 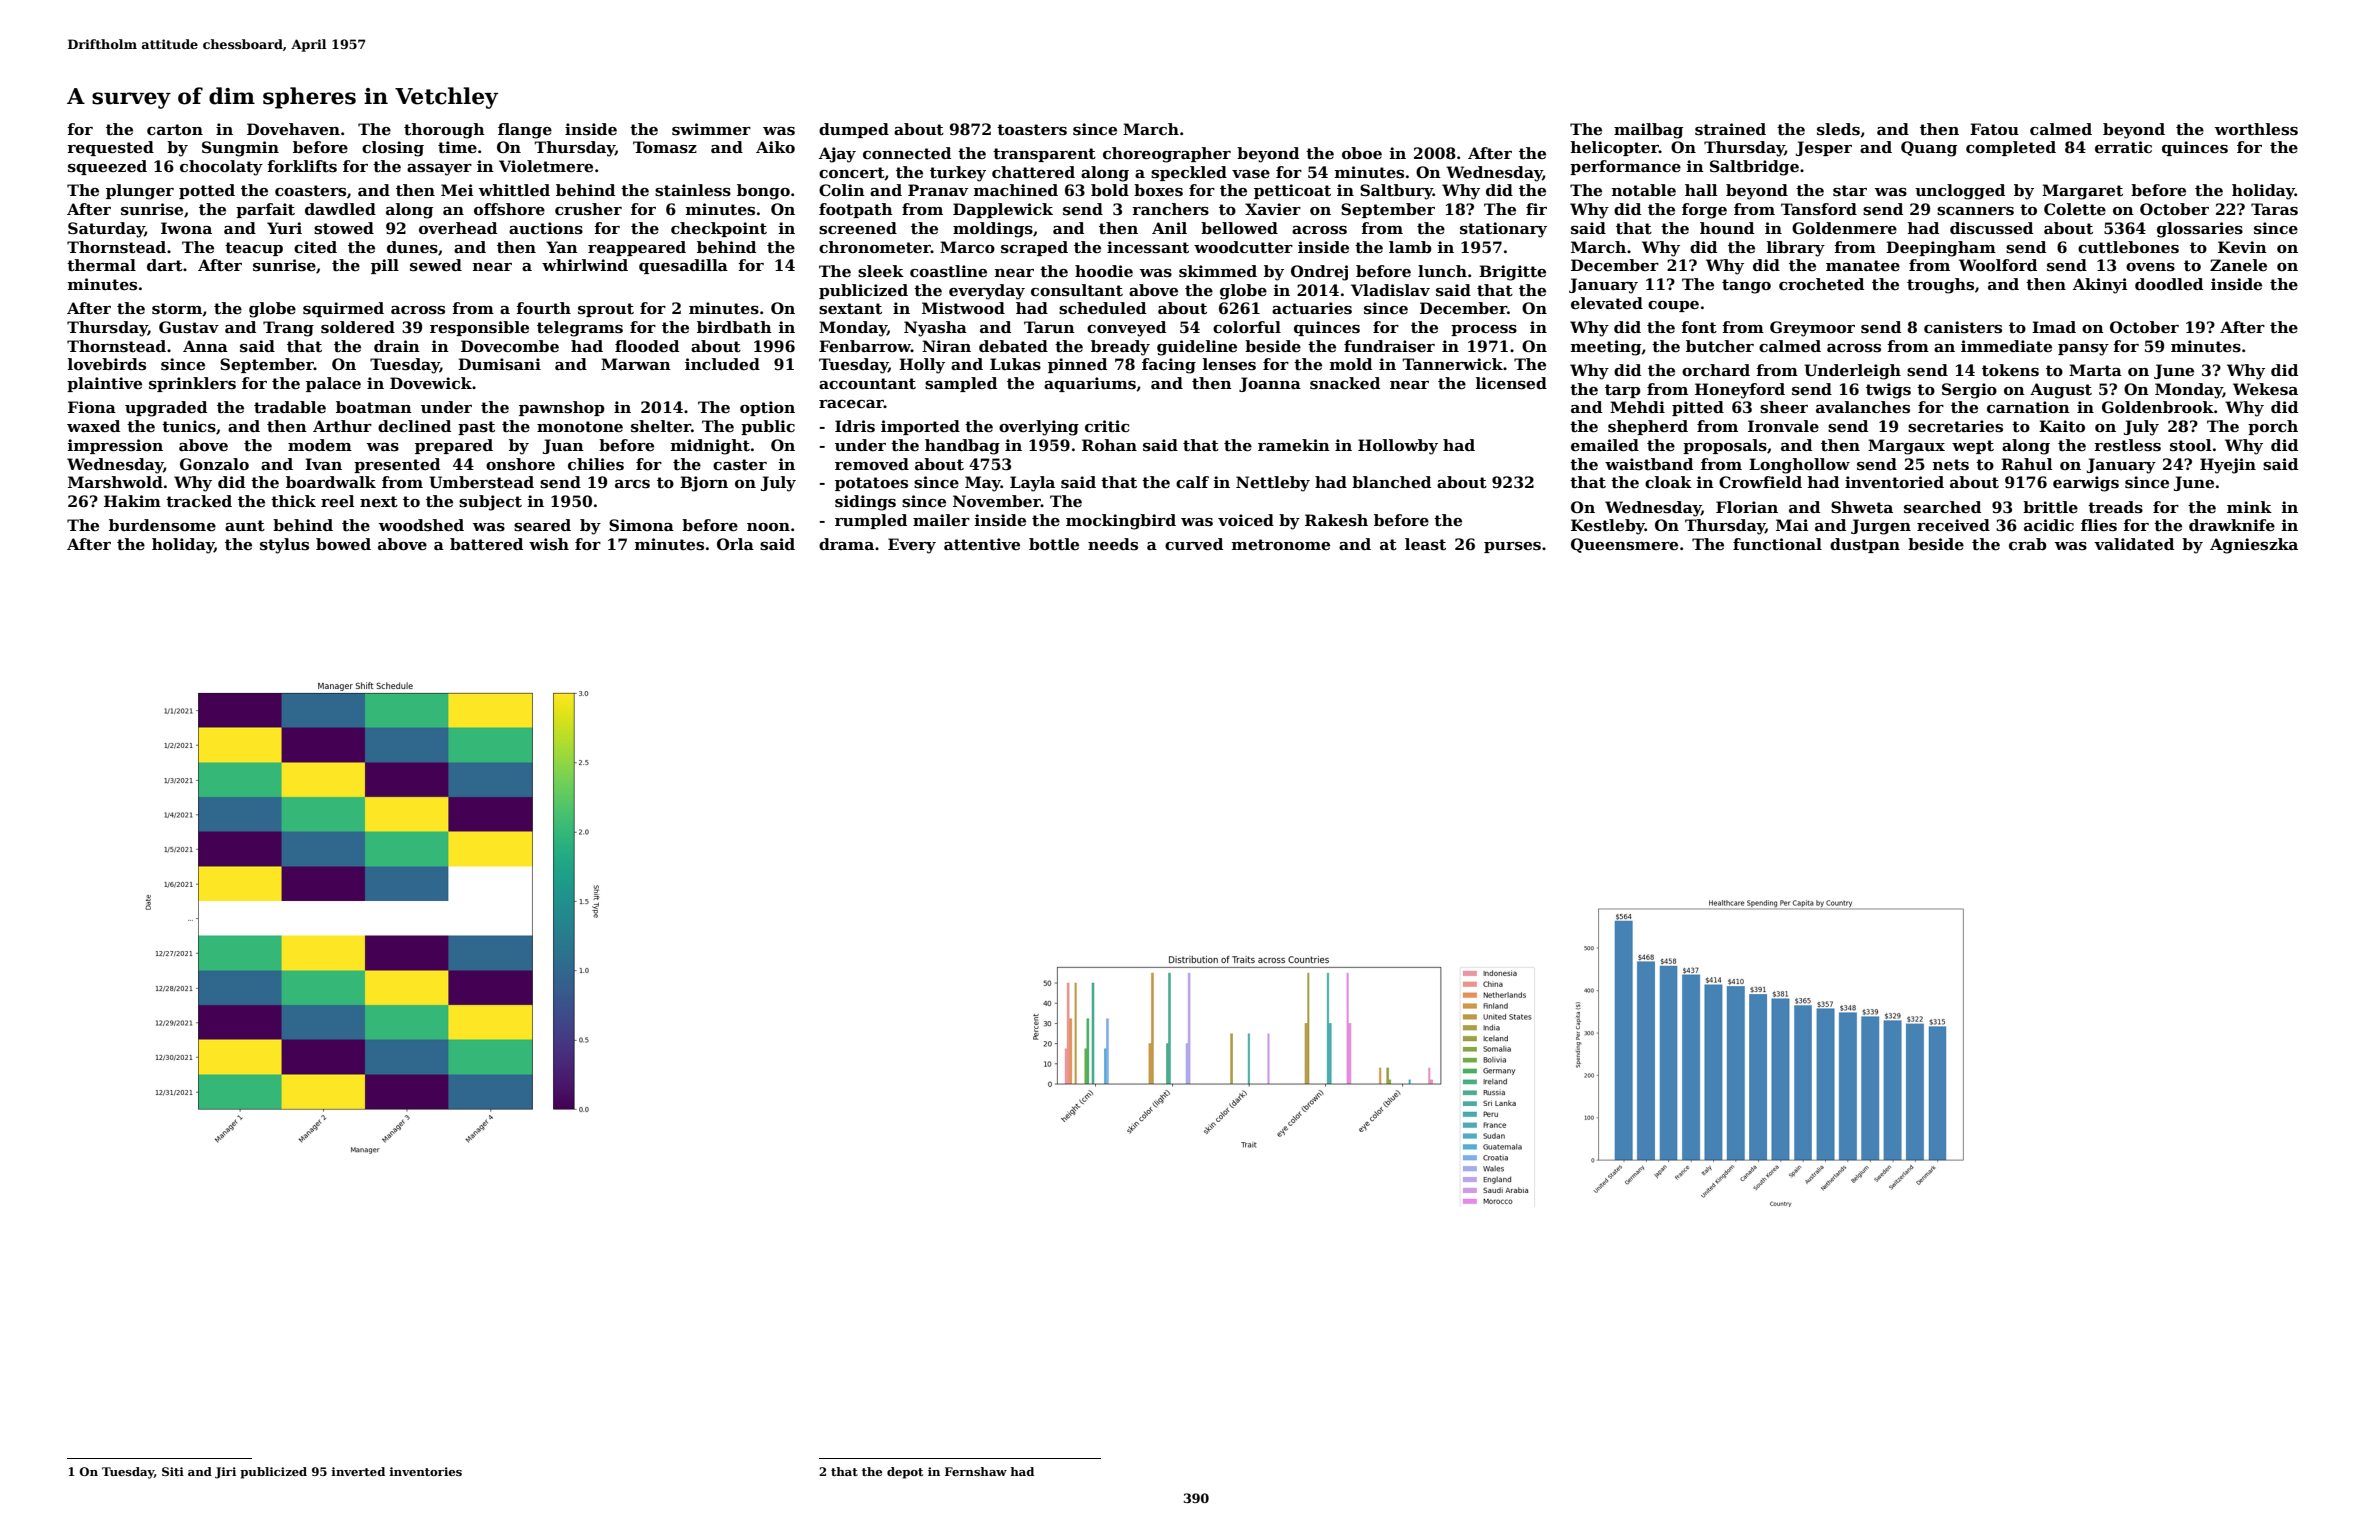 I want to click on depot, so click(x=905, y=1473).
